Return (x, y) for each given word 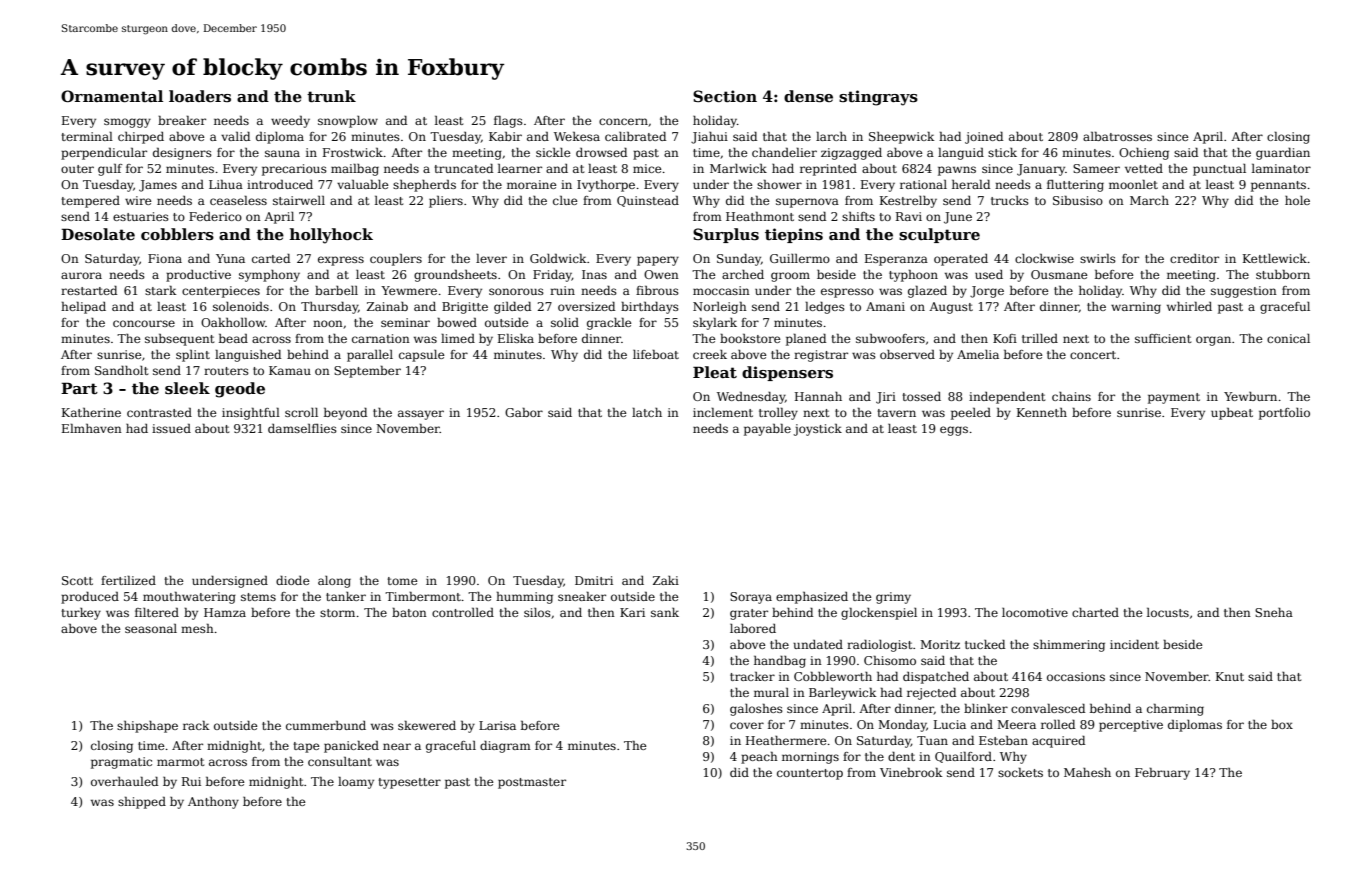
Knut (1230, 676)
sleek (187, 388)
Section (725, 96)
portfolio (1284, 414)
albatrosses (1117, 136)
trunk (331, 96)
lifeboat (656, 354)
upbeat (1232, 414)
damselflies (302, 428)
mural (771, 692)
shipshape (147, 727)
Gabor (524, 412)
